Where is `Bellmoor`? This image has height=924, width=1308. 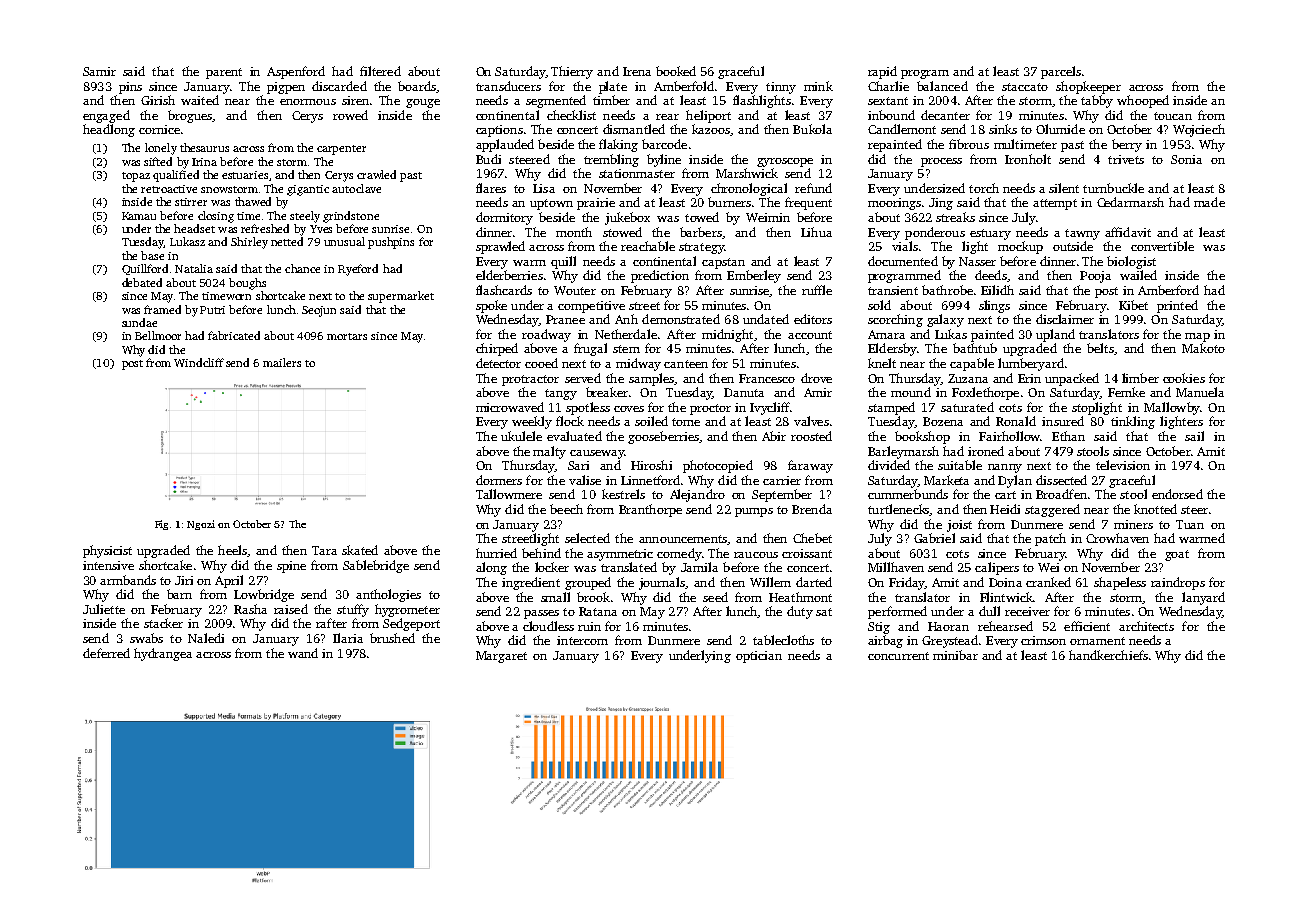 Bellmoor is located at coordinates (158, 335).
